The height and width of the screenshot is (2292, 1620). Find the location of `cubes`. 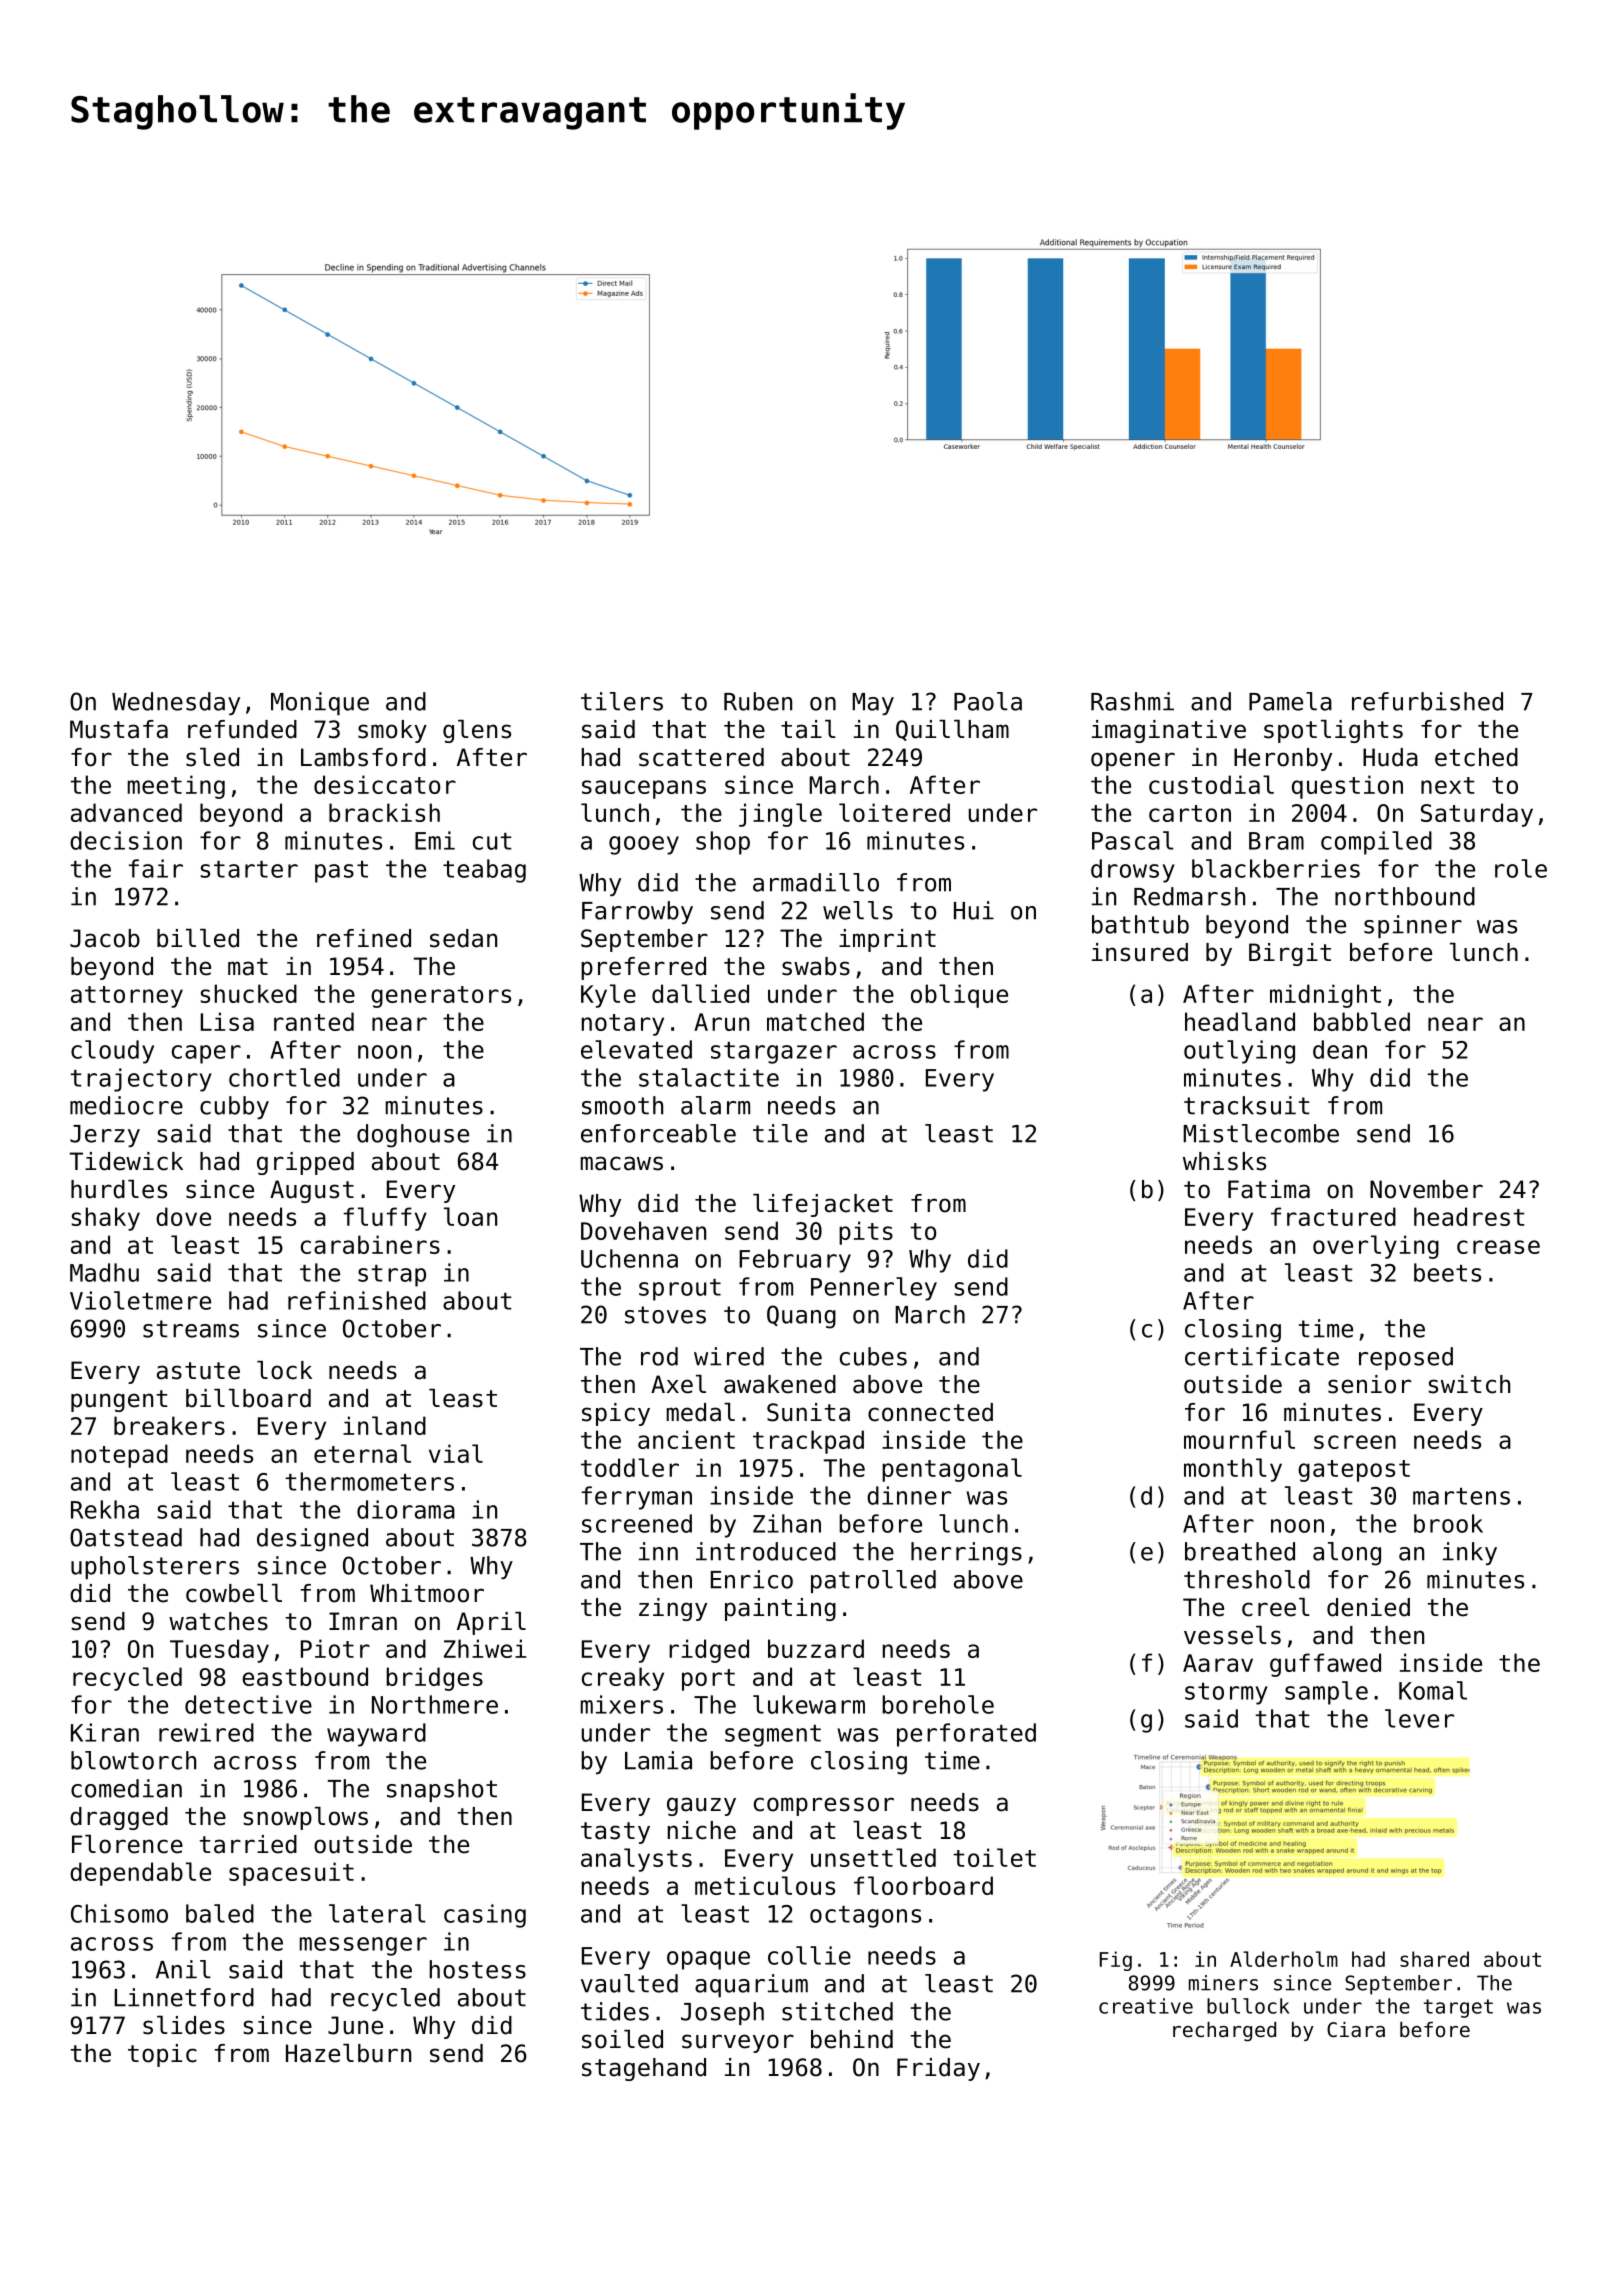

cubes is located at coordinates (873, 1356).
